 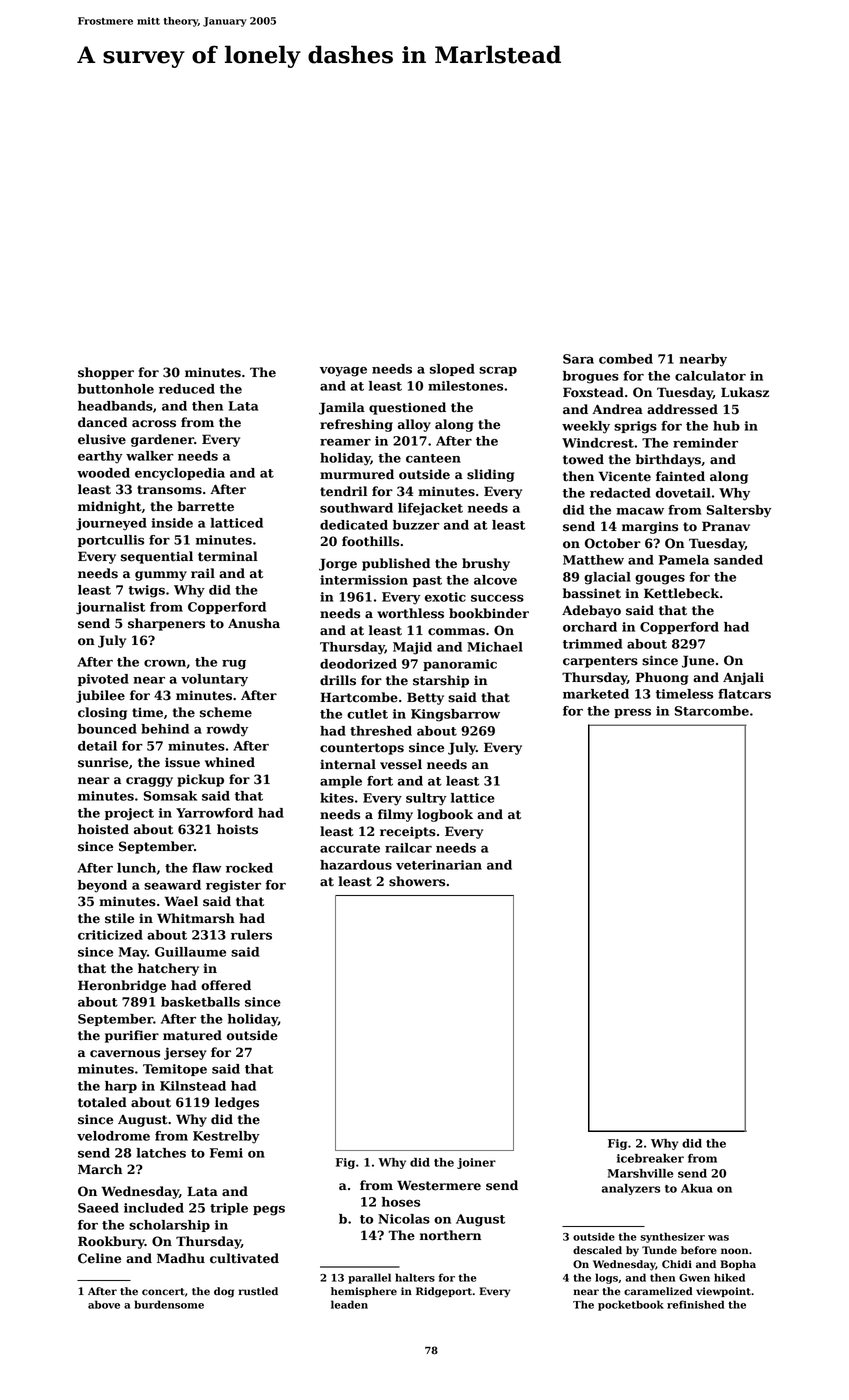 I want to click on flatcars, so click(x=744, y=694).
